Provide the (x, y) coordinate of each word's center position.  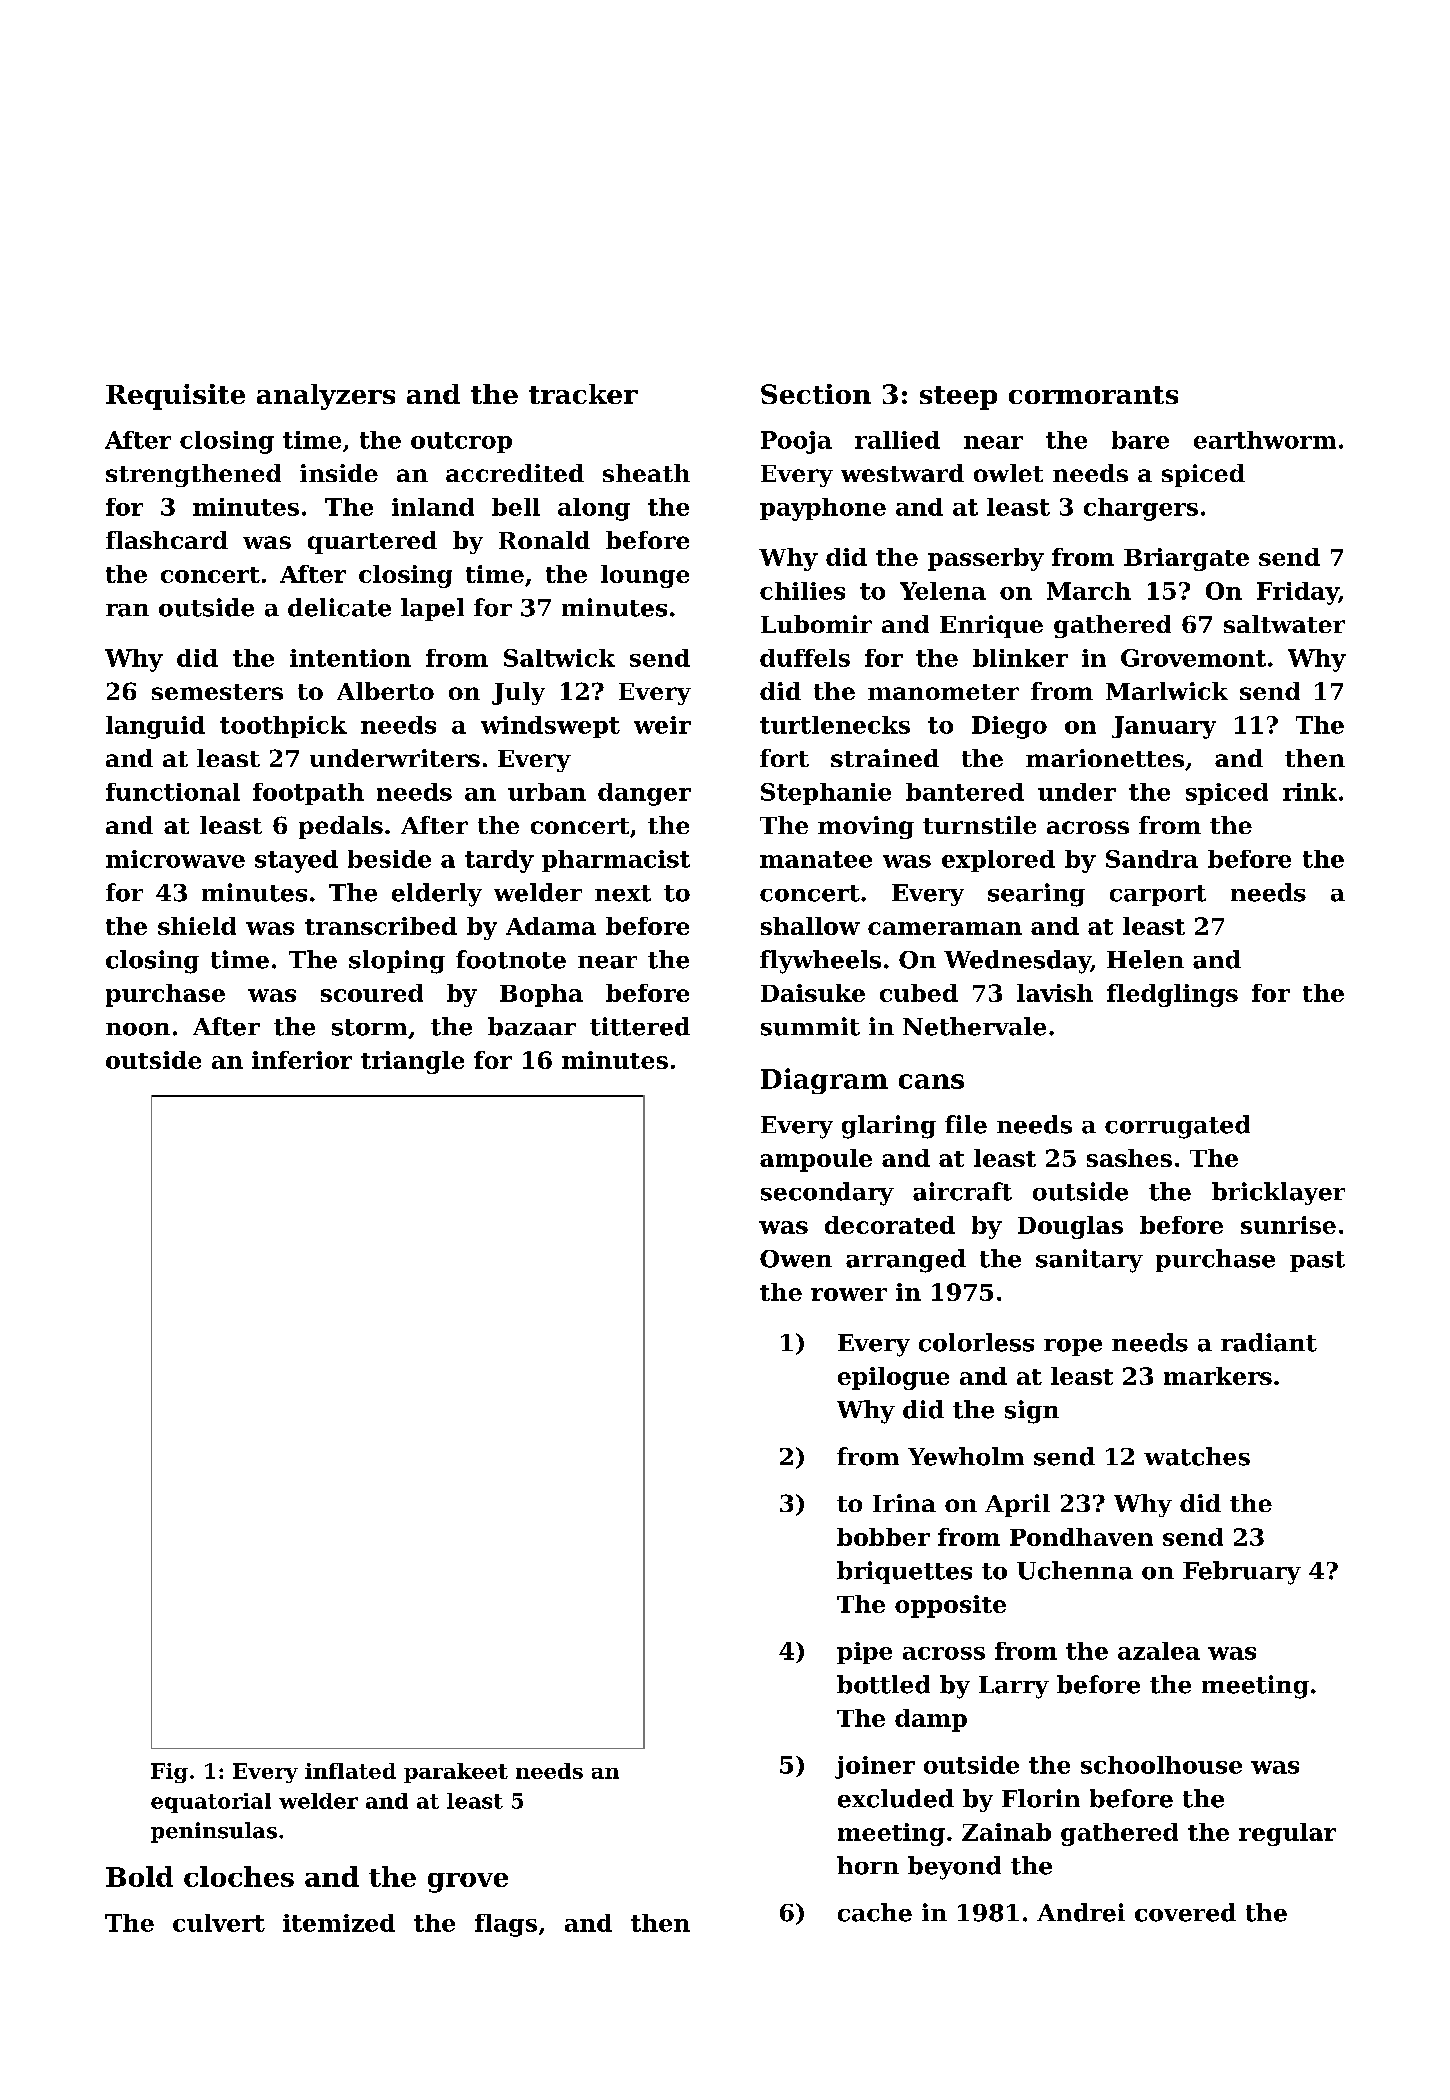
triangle (412, 1062)
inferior (302, 1060)
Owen (796, 1259)
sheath (646, 473)
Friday (1297, 593)
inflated (350, 1771)
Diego (1009, 727)
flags (506, 1925)
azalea (1159, 1651)
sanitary (1089, 1261)
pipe (864, 1653)
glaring (889, 1127)
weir (662, 725)
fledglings (1172, 995)
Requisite (175, 397)
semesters (217, 692)
